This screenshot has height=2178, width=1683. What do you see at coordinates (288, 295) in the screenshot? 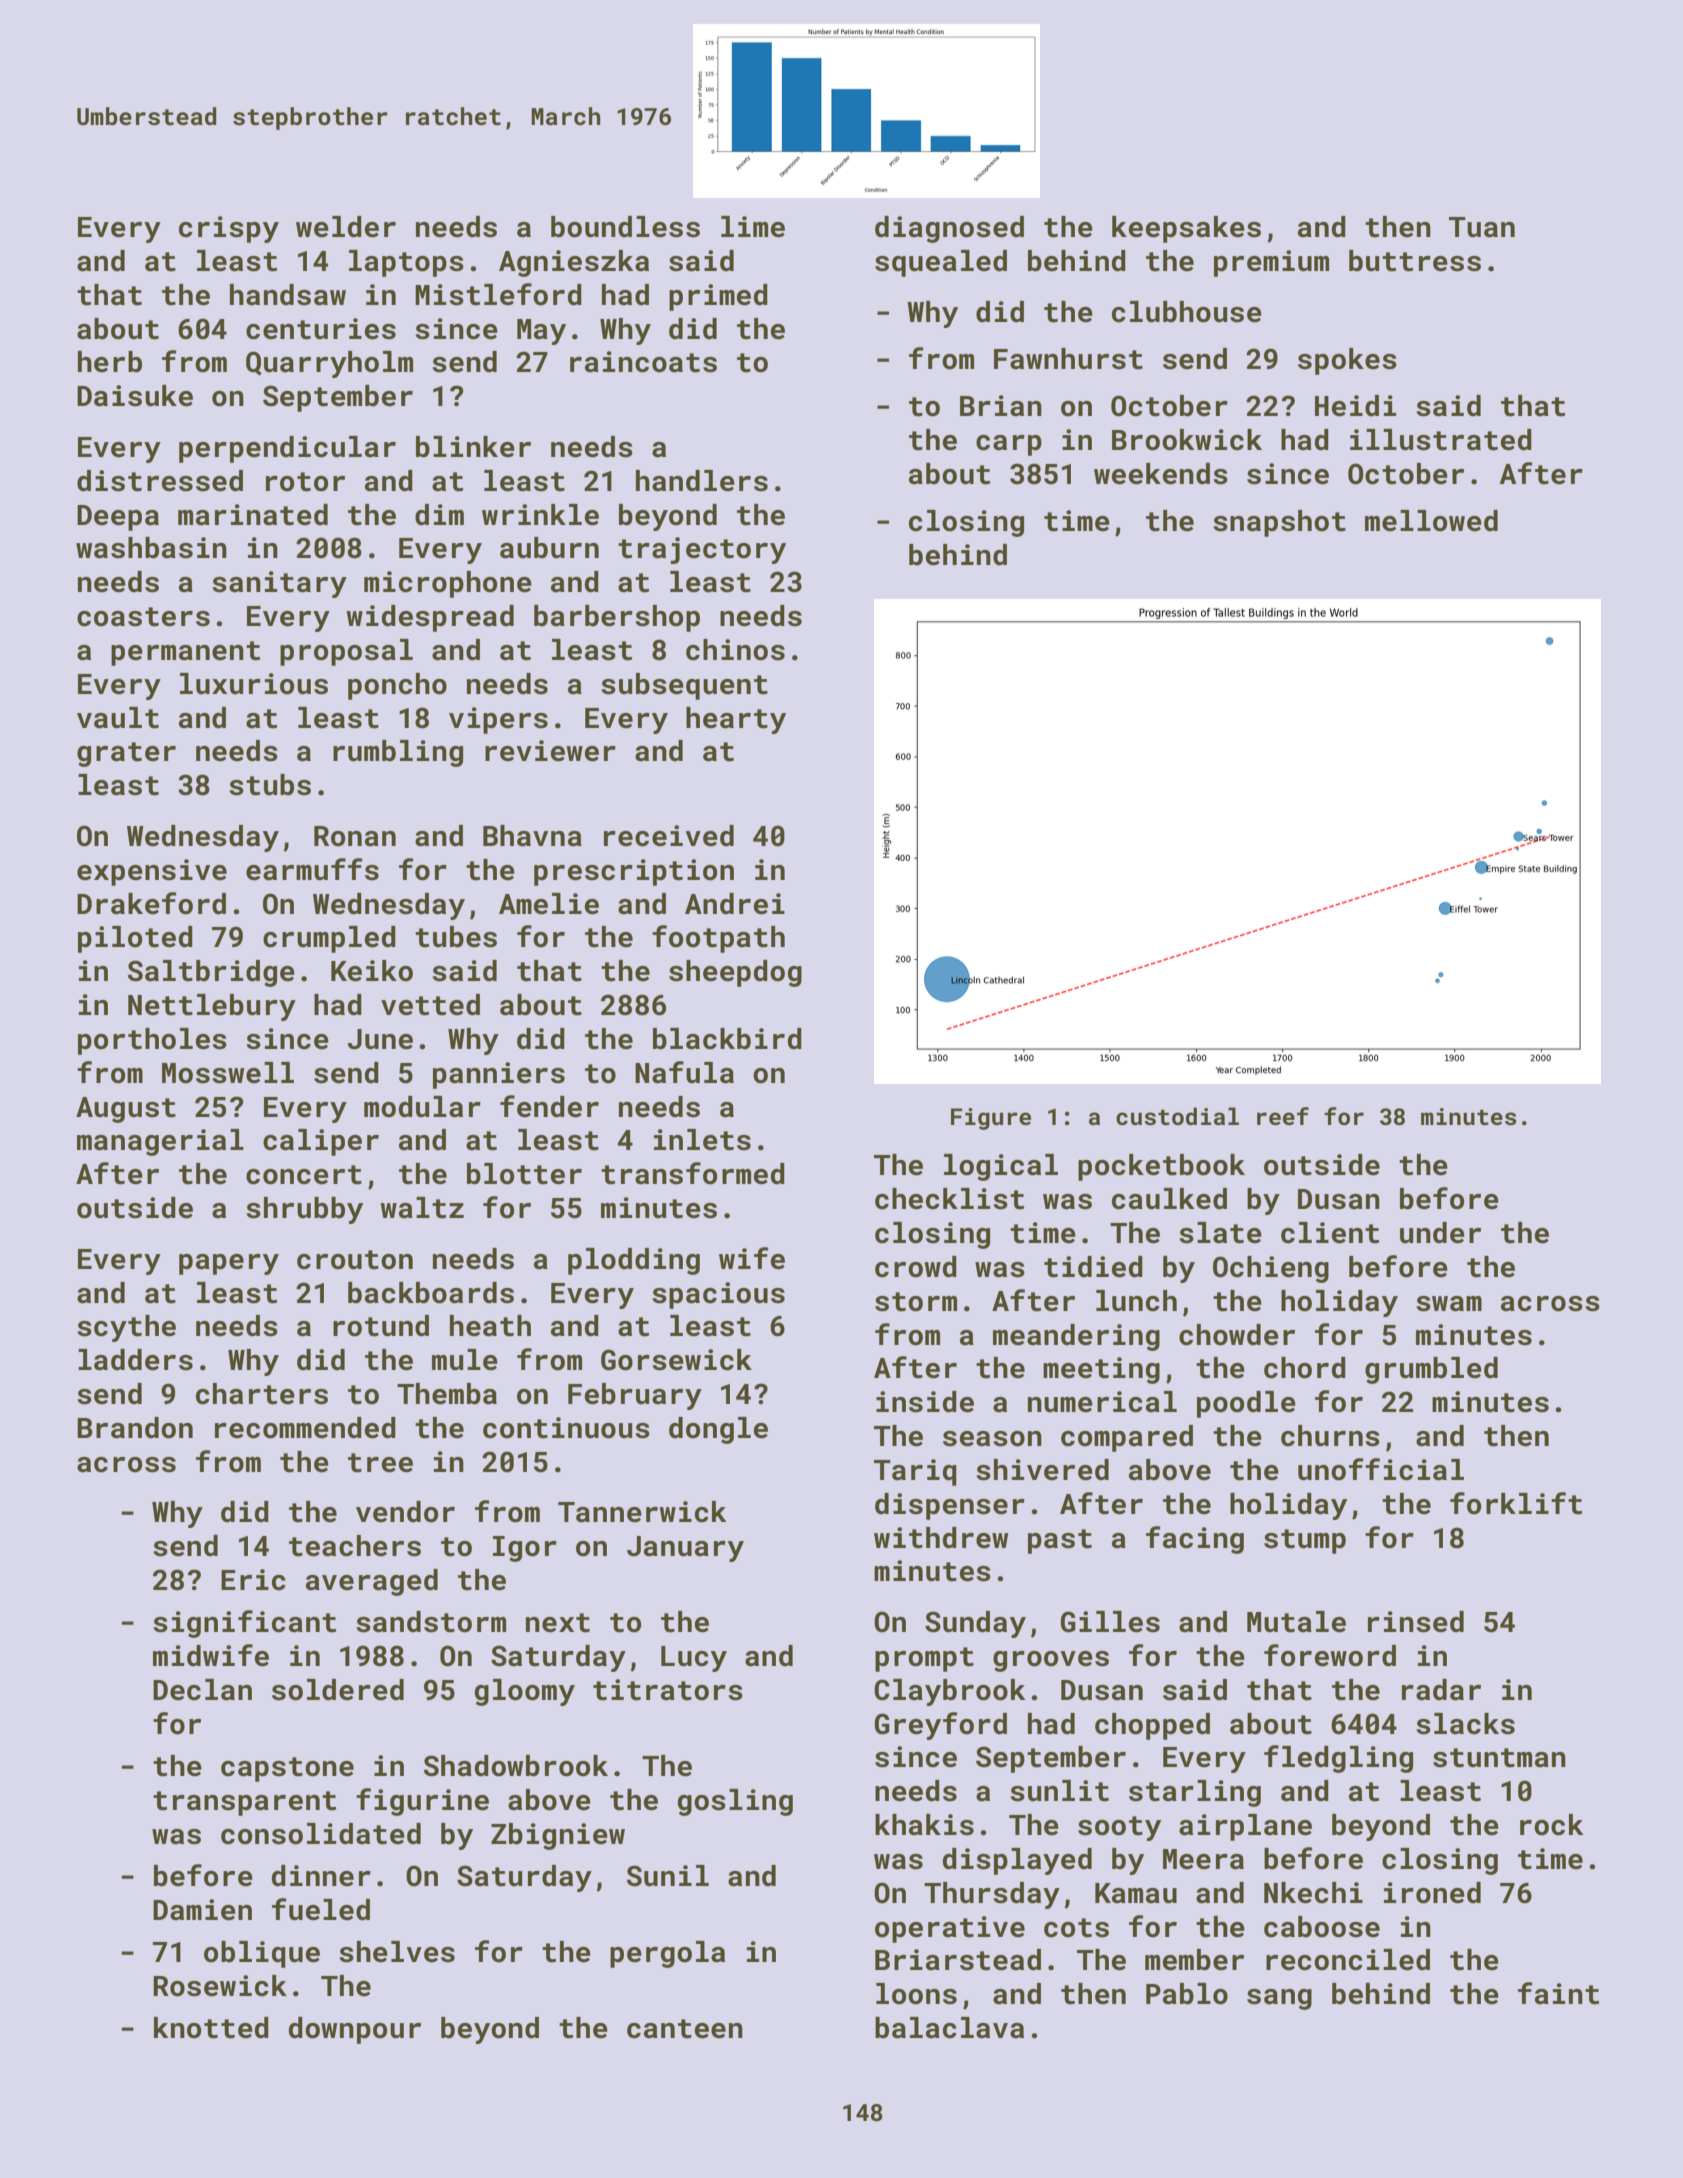
I see `handsaw` at bounding box center [288, 295].
